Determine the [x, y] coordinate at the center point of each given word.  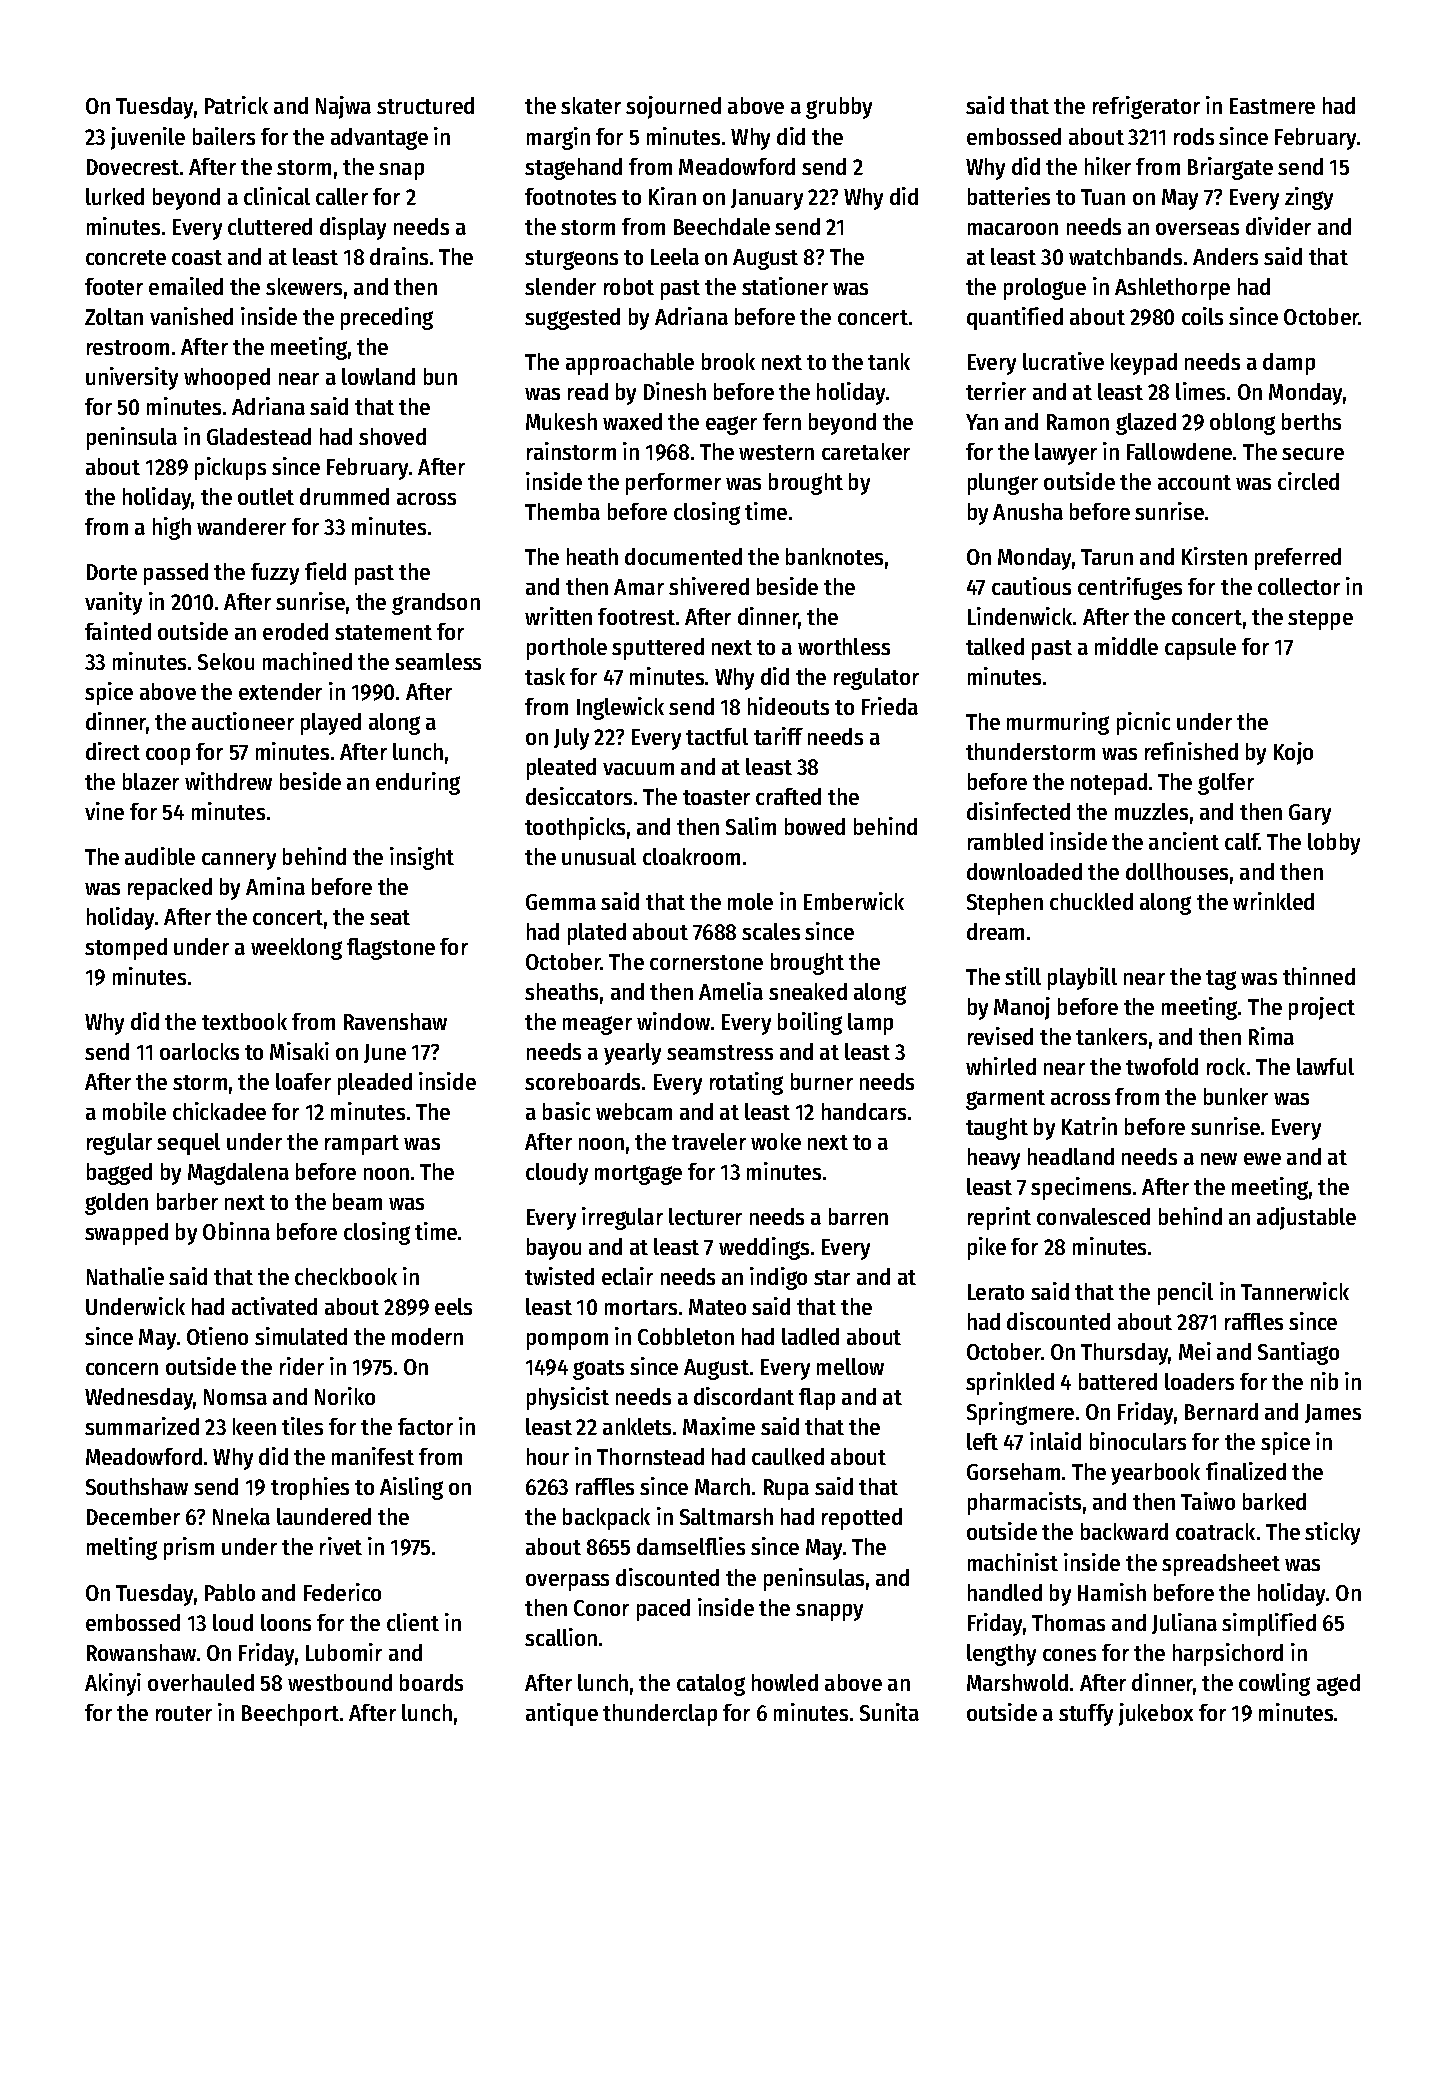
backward [1124, 1531]
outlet [266, 496]
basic [566, 1111]
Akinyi [113, 1684]
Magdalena [238, 1174]
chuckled [1091, 901]
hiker [1108, 166]
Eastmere [1272, 106]
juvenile [148, 138]
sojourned [673, 107]
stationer [785, 286]
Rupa [786, 1489]
